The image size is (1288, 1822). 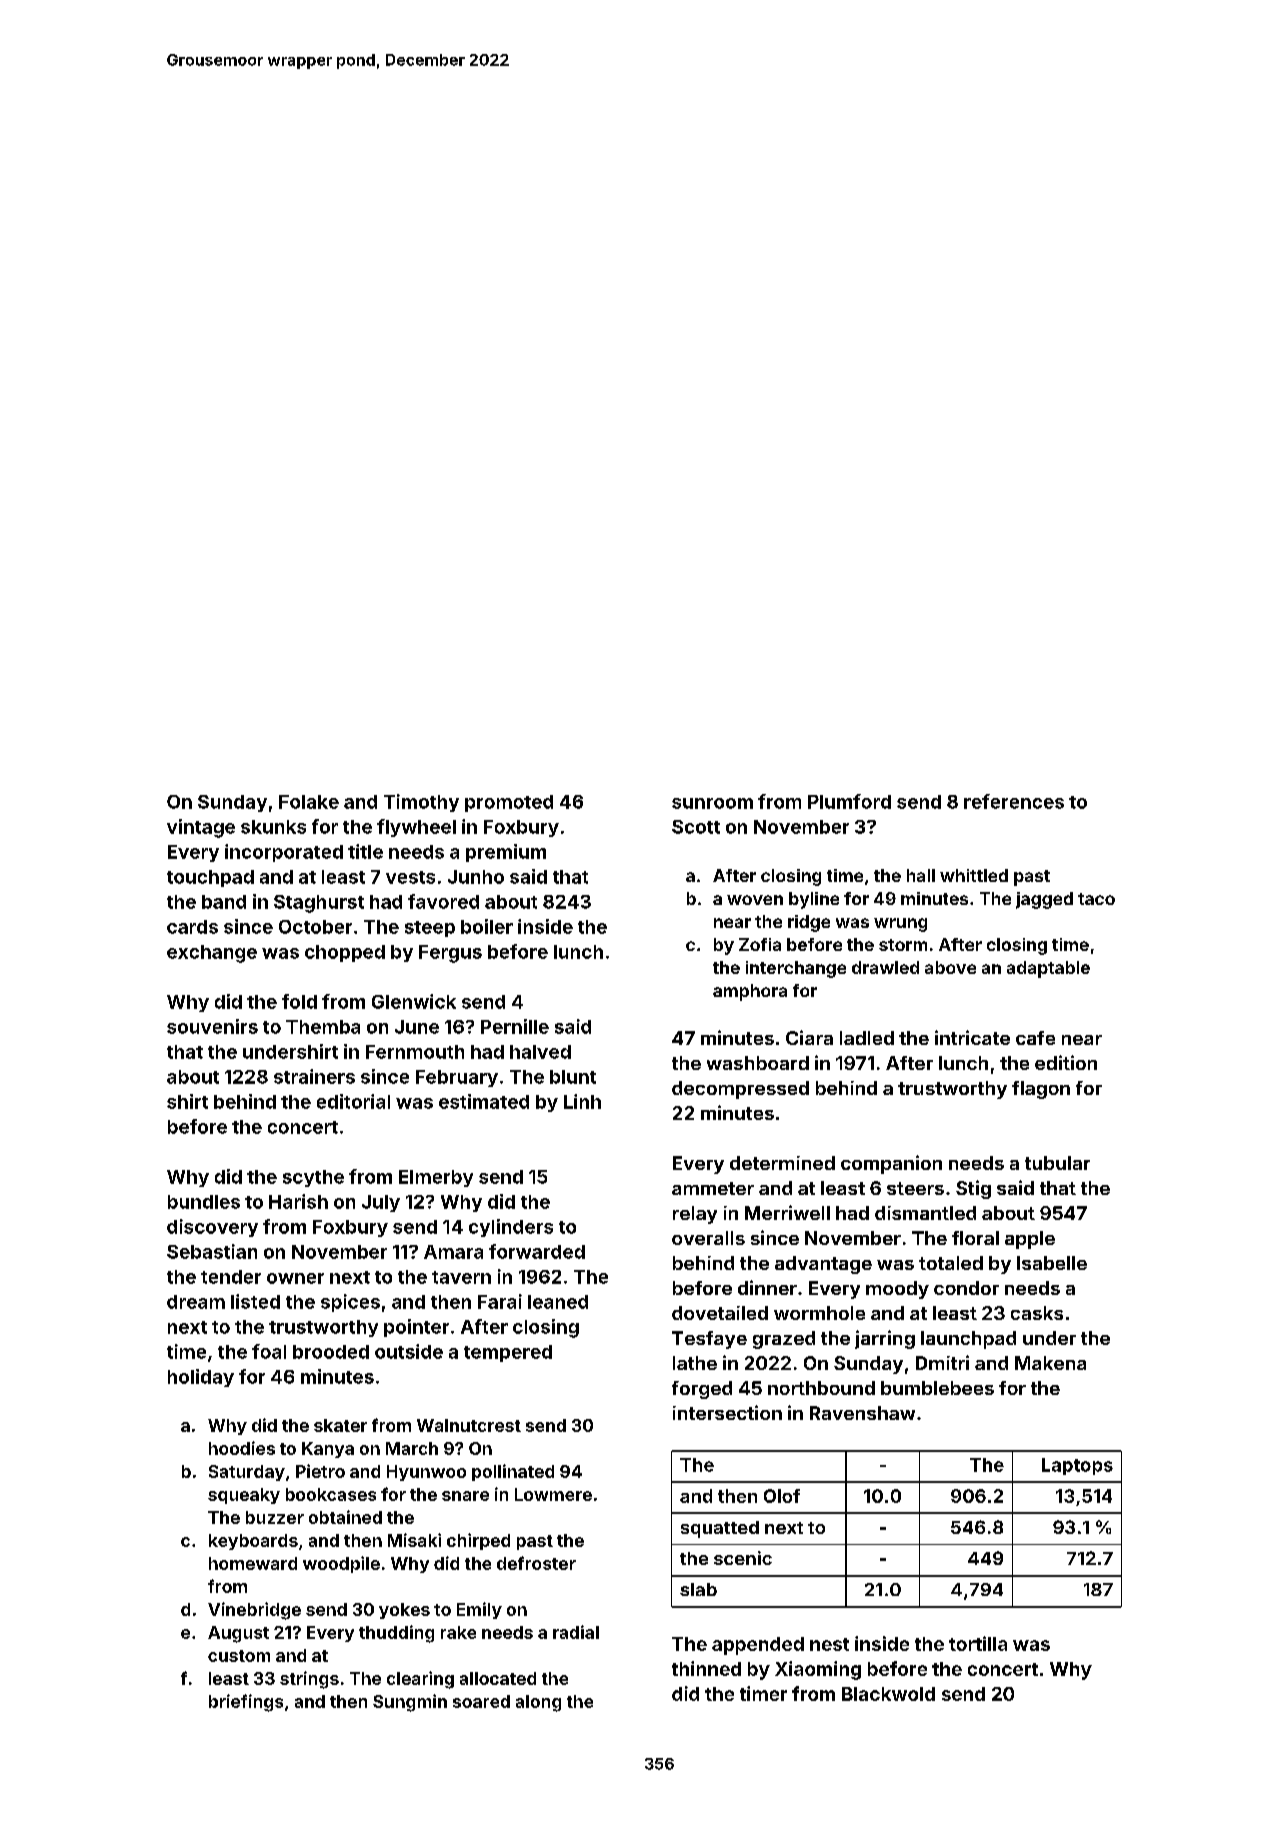 What do you see at coordinates (247, 1473) in the screenshot?
I see `Saturday` at bounding box center [247, 1473].
